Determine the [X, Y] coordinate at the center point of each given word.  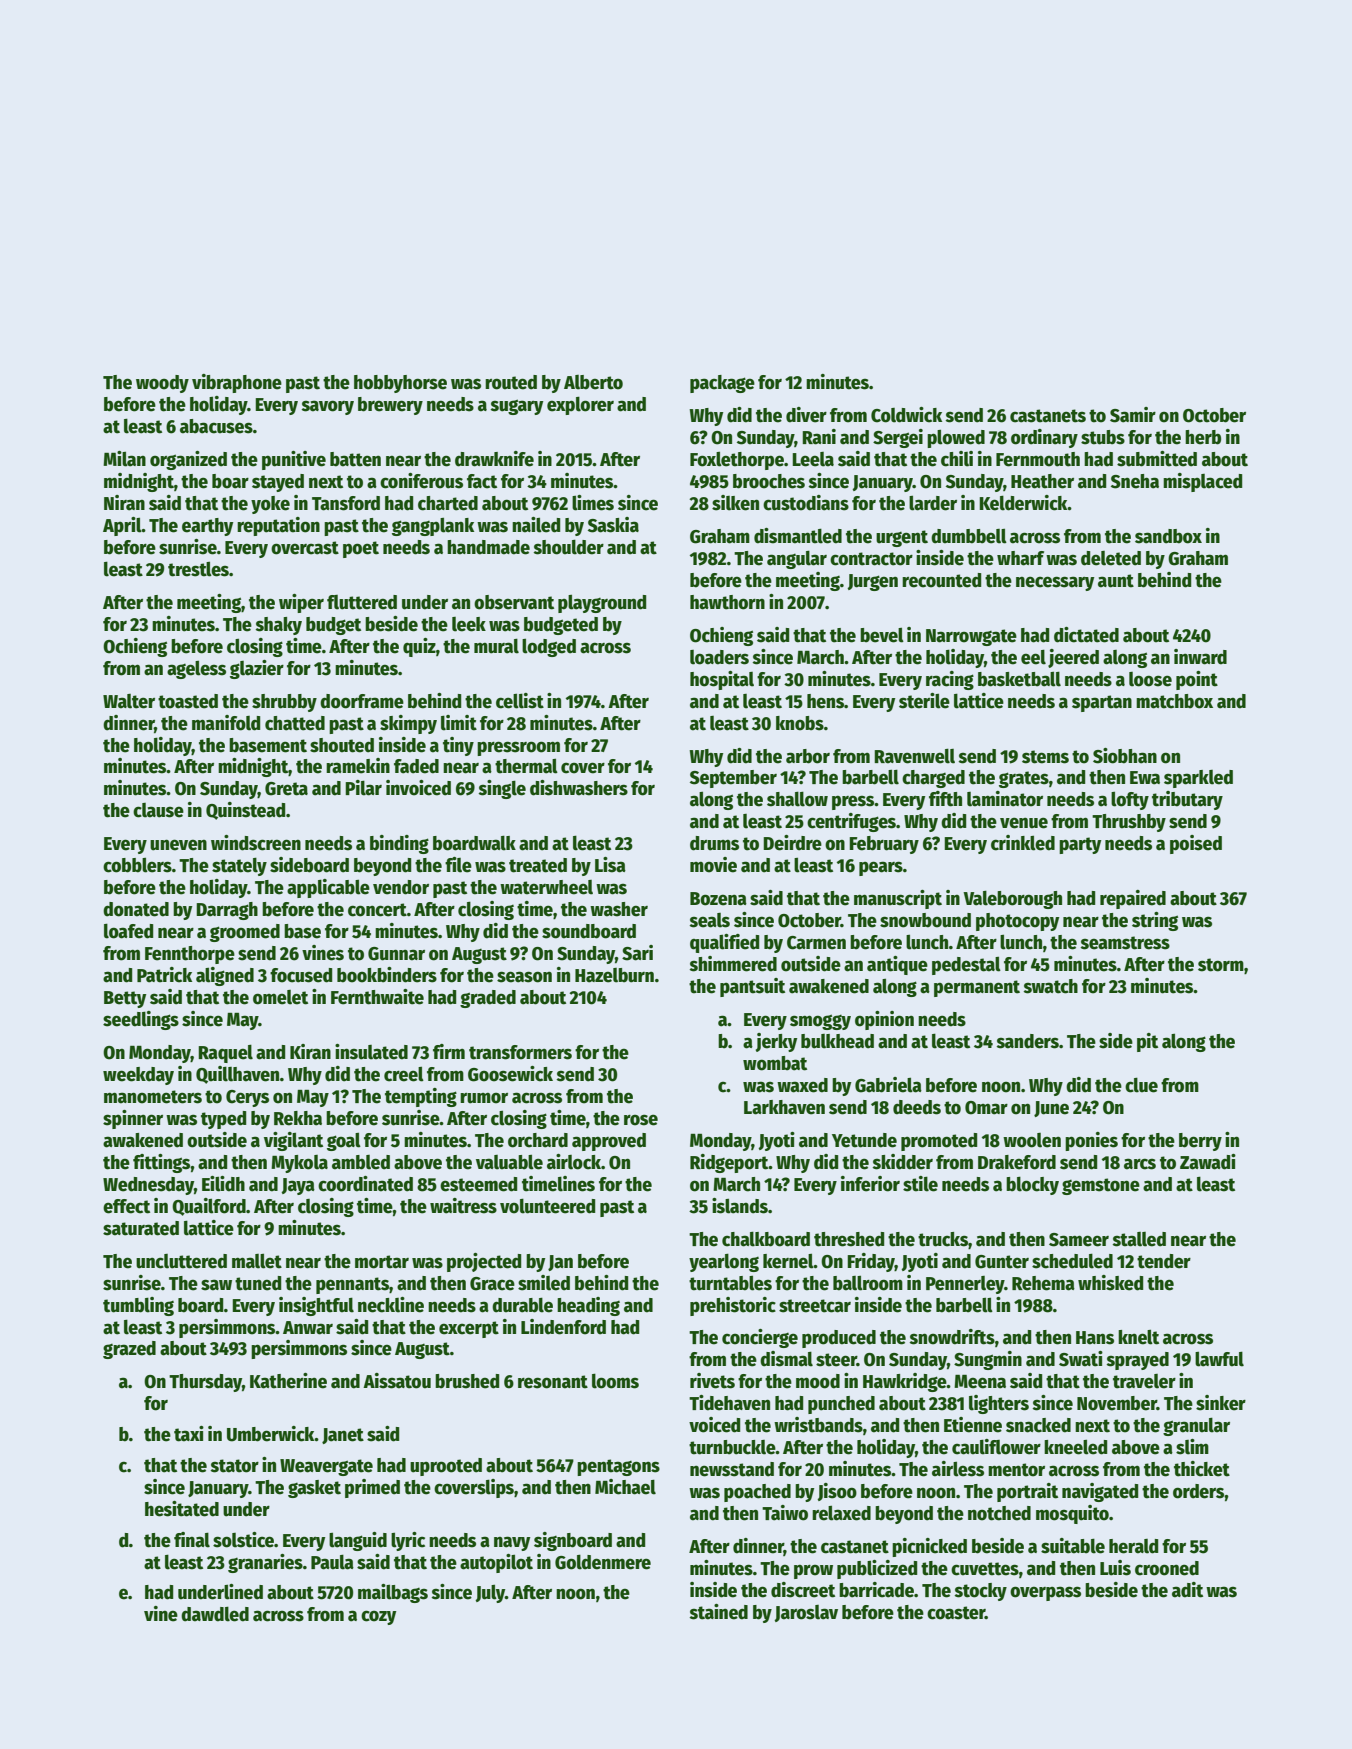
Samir [1133, 415]
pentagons [618, 1467]
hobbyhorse [400, 384]
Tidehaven [729, 1403]
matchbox [1174, 701]
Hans [1095, 1338]
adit [1187, 1590]
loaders [719, 657]
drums [714, 843]
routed [511, 382]
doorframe [362, 701]
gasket [314, 1489]
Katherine [288, 1381]
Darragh [227, 911]
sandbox [1168, 536]
